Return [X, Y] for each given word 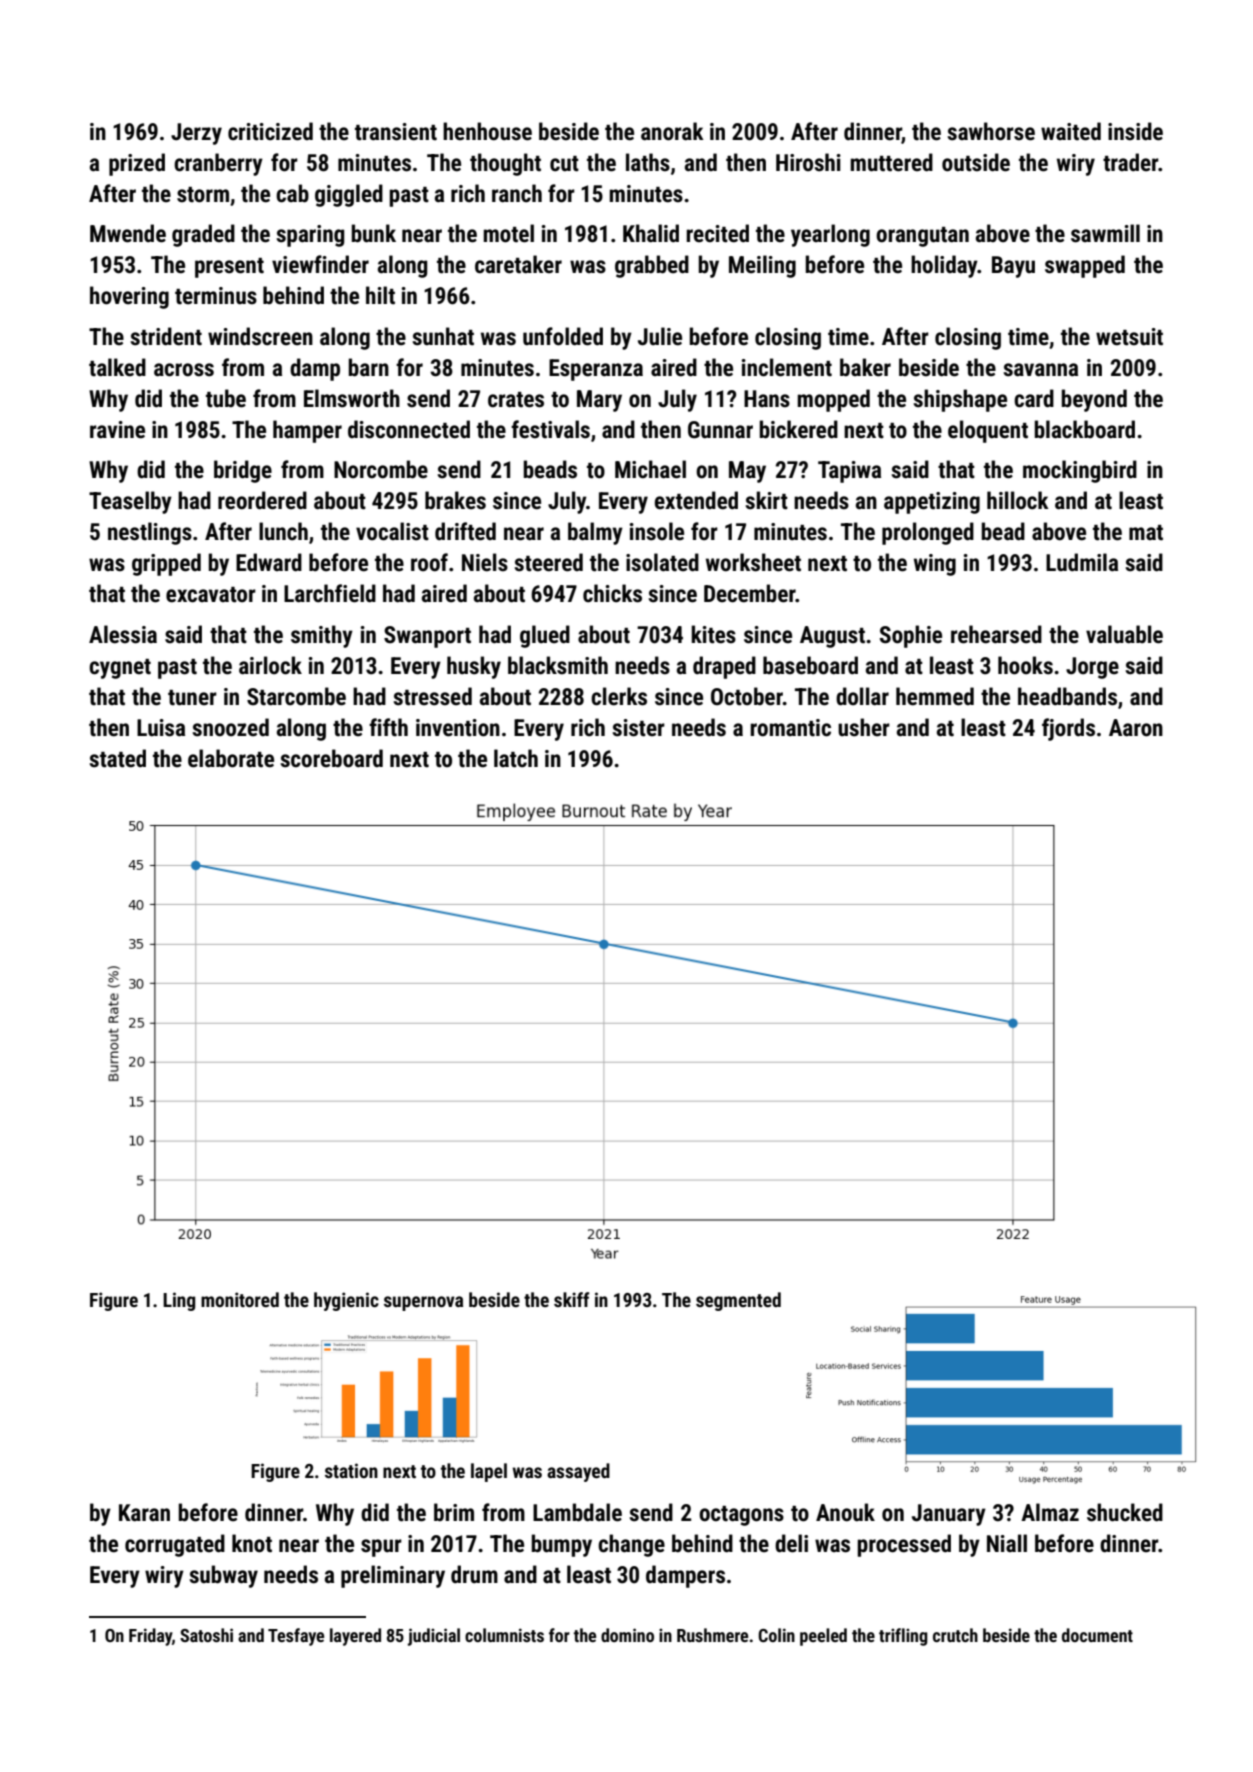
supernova [423, 1303]
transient [396, 132]
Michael [650, 469]
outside [976, 162]
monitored [240, 1299]
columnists [504, 1635]
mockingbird [1080, 471]
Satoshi [206, 1635]
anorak [672, 131]
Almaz [1050, 1512]
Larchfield [330, 593]
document [1097, 1635]
